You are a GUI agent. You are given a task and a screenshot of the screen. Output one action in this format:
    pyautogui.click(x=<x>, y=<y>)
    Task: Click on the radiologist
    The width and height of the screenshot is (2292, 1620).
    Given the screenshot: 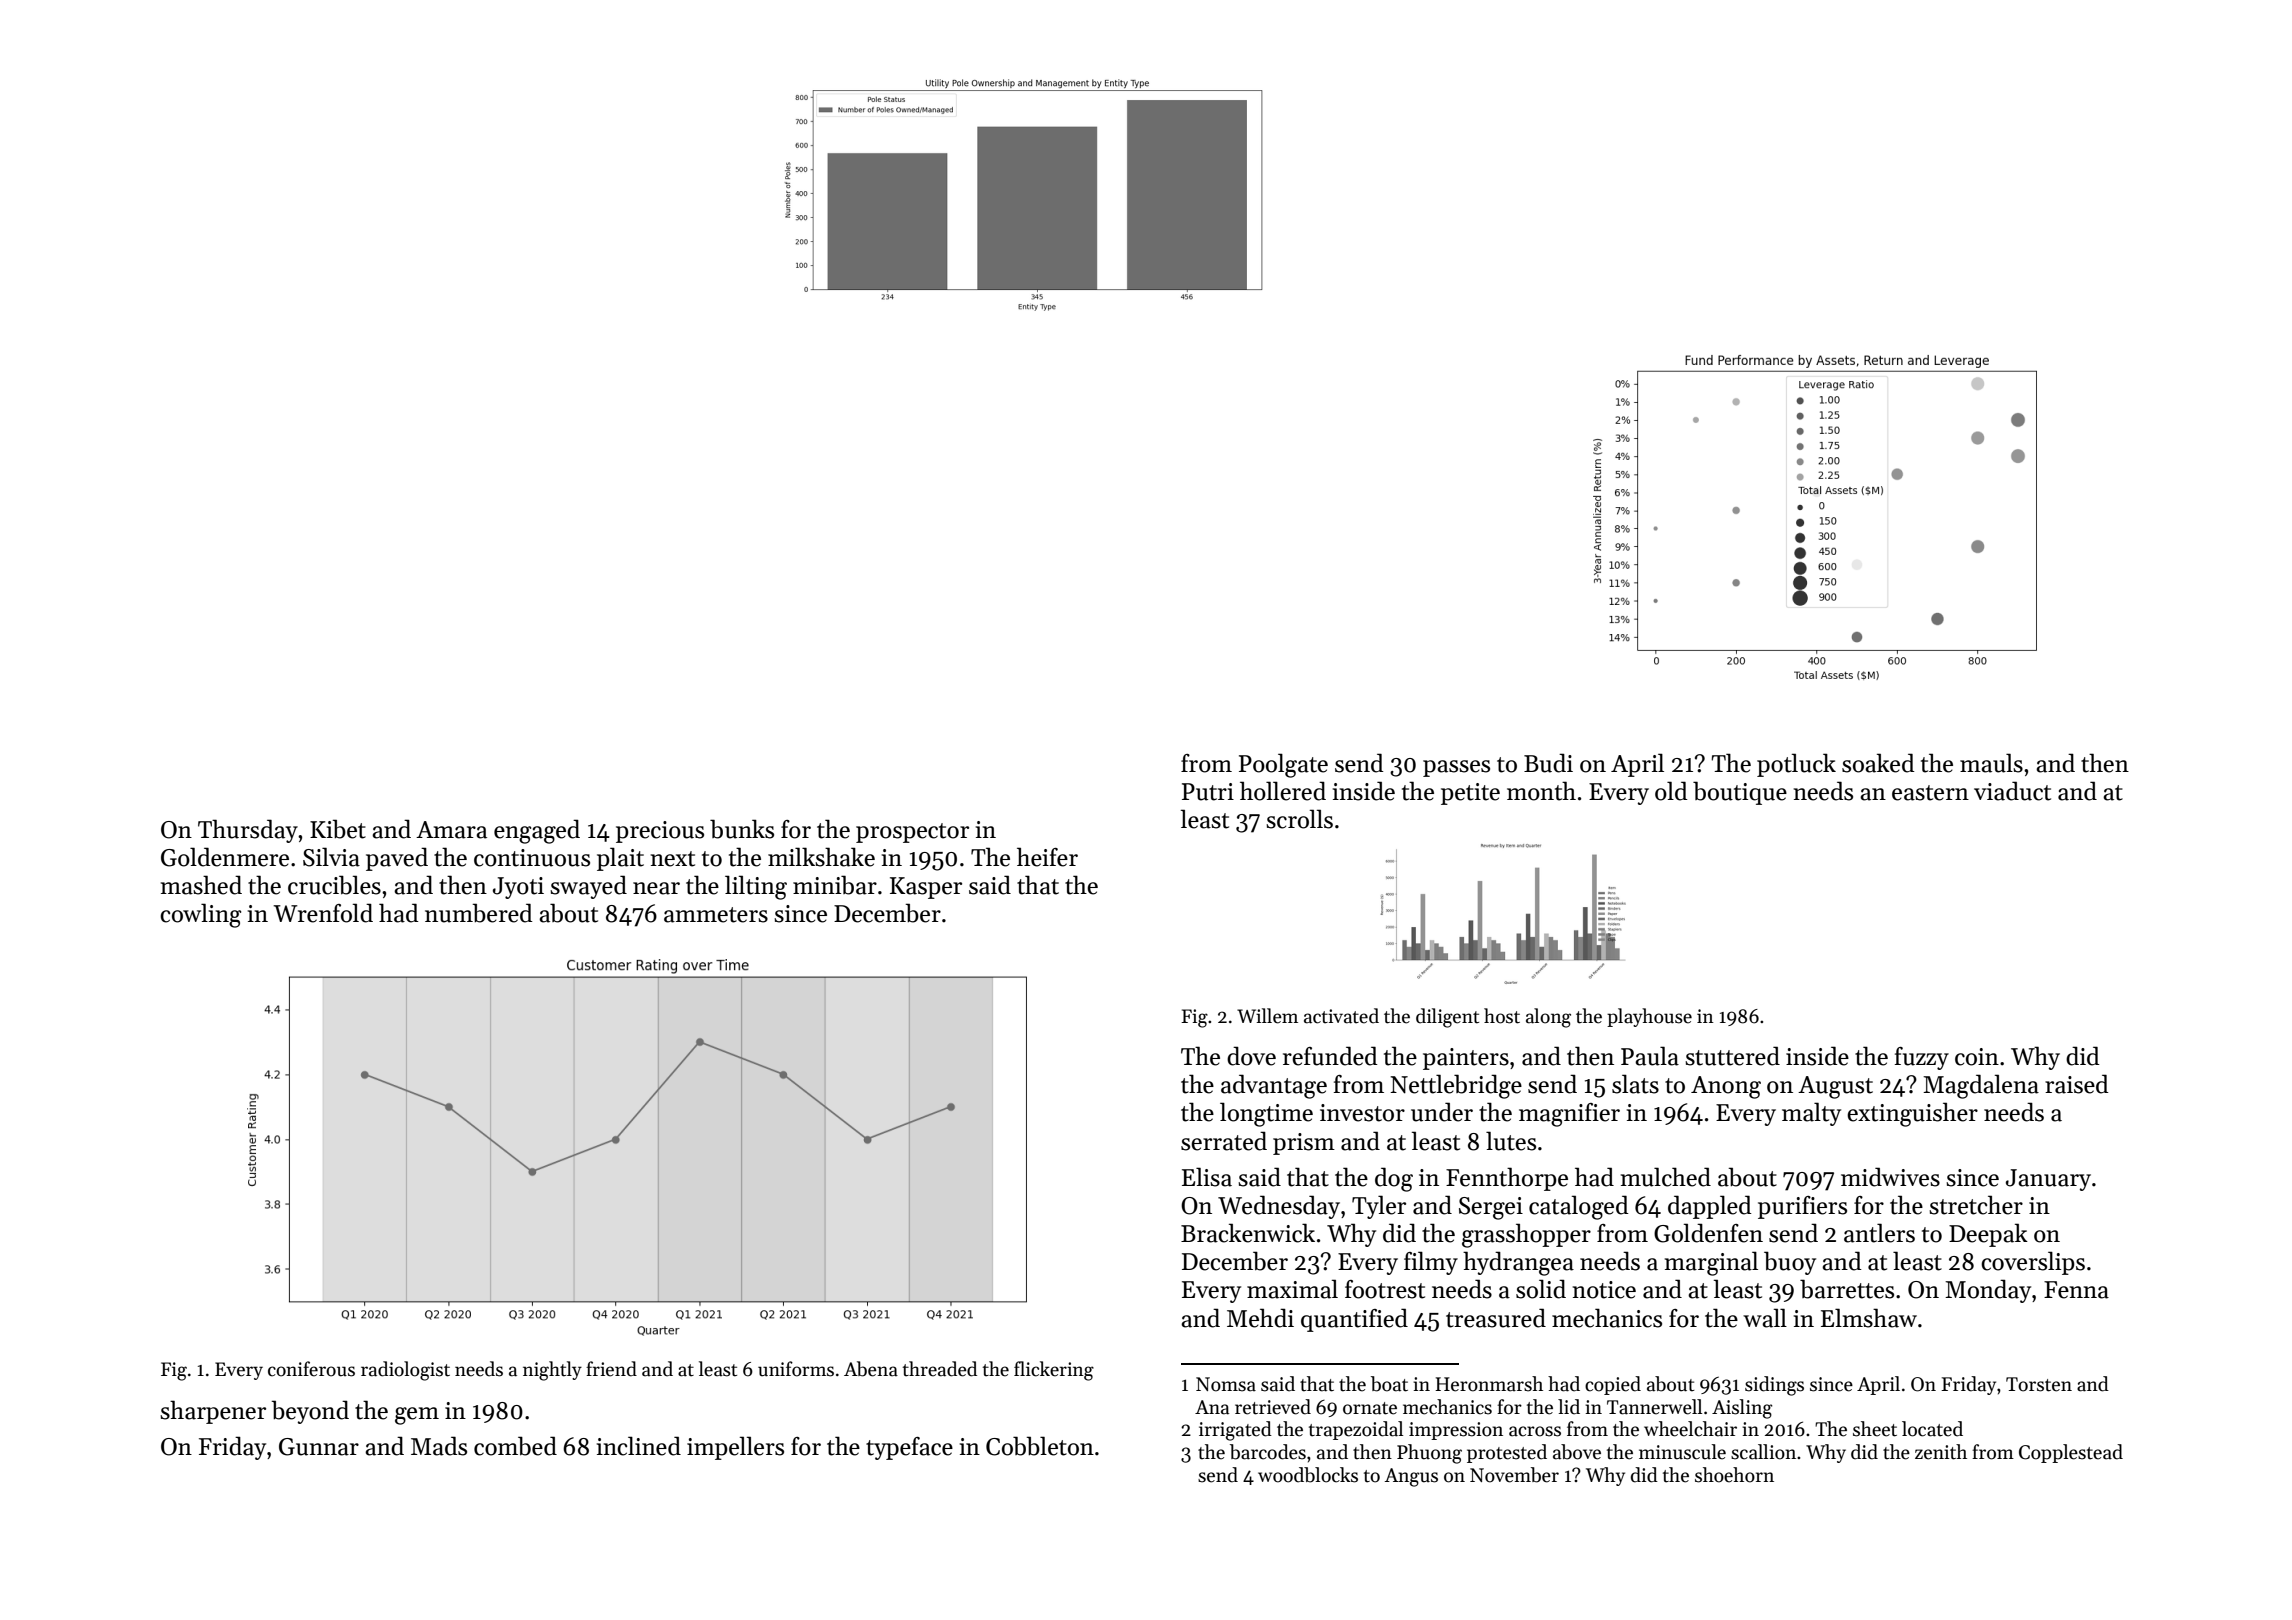 What is the action you would take?
    pyautogui.click(x=405, y=1371)
